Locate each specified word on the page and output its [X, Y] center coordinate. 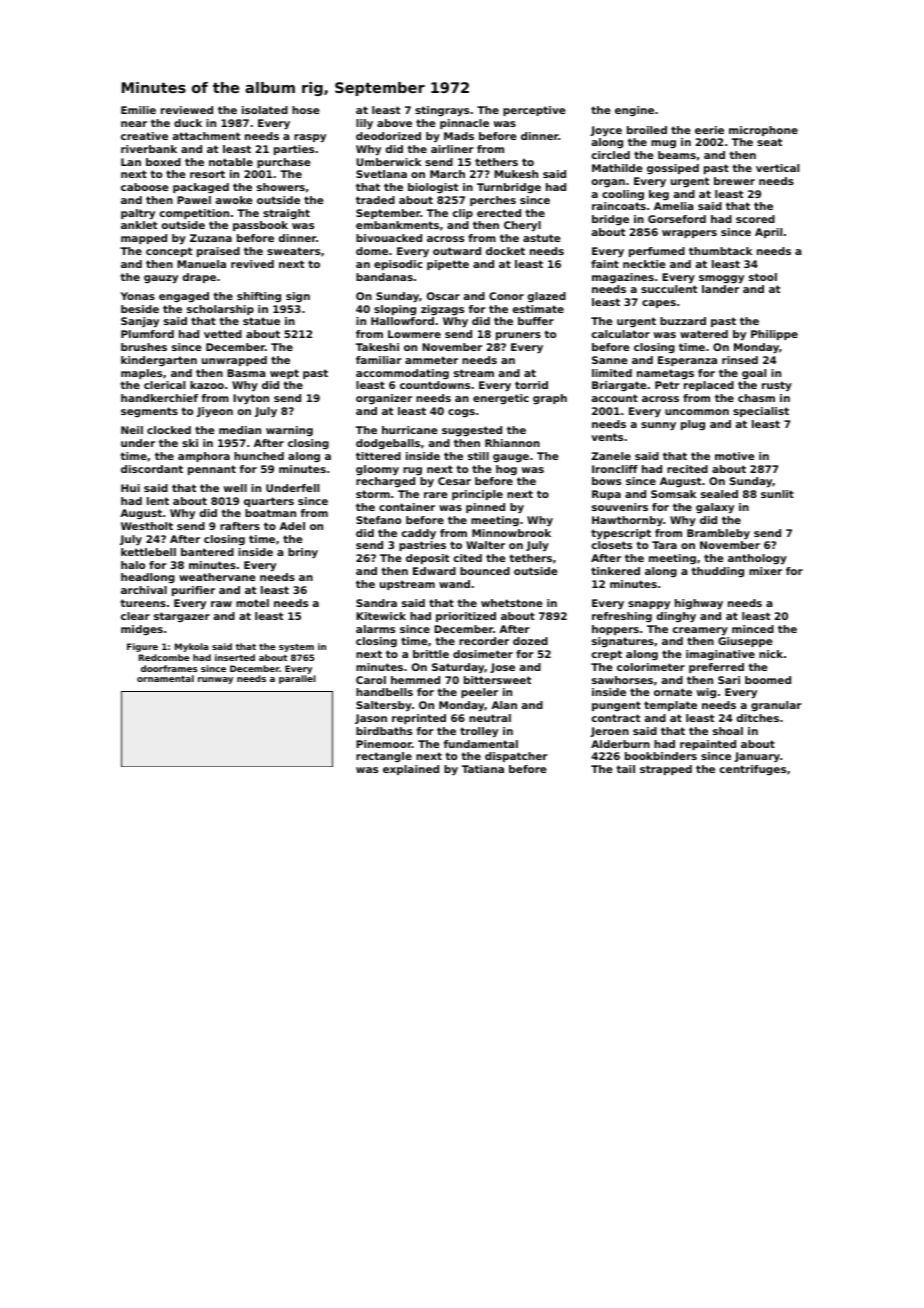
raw [221, 604]
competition [194, 214]
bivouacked [389, 238]
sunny [658, 426]
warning [289, 431]
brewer [734, 181]
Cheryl [522, 226]
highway [699, 604]
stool [763, 277]
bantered [207, 552]
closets [612, 545]
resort [207, 174]
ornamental [165, 678]
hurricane [409, 430]
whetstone [511, 603]
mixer [765, 571]
